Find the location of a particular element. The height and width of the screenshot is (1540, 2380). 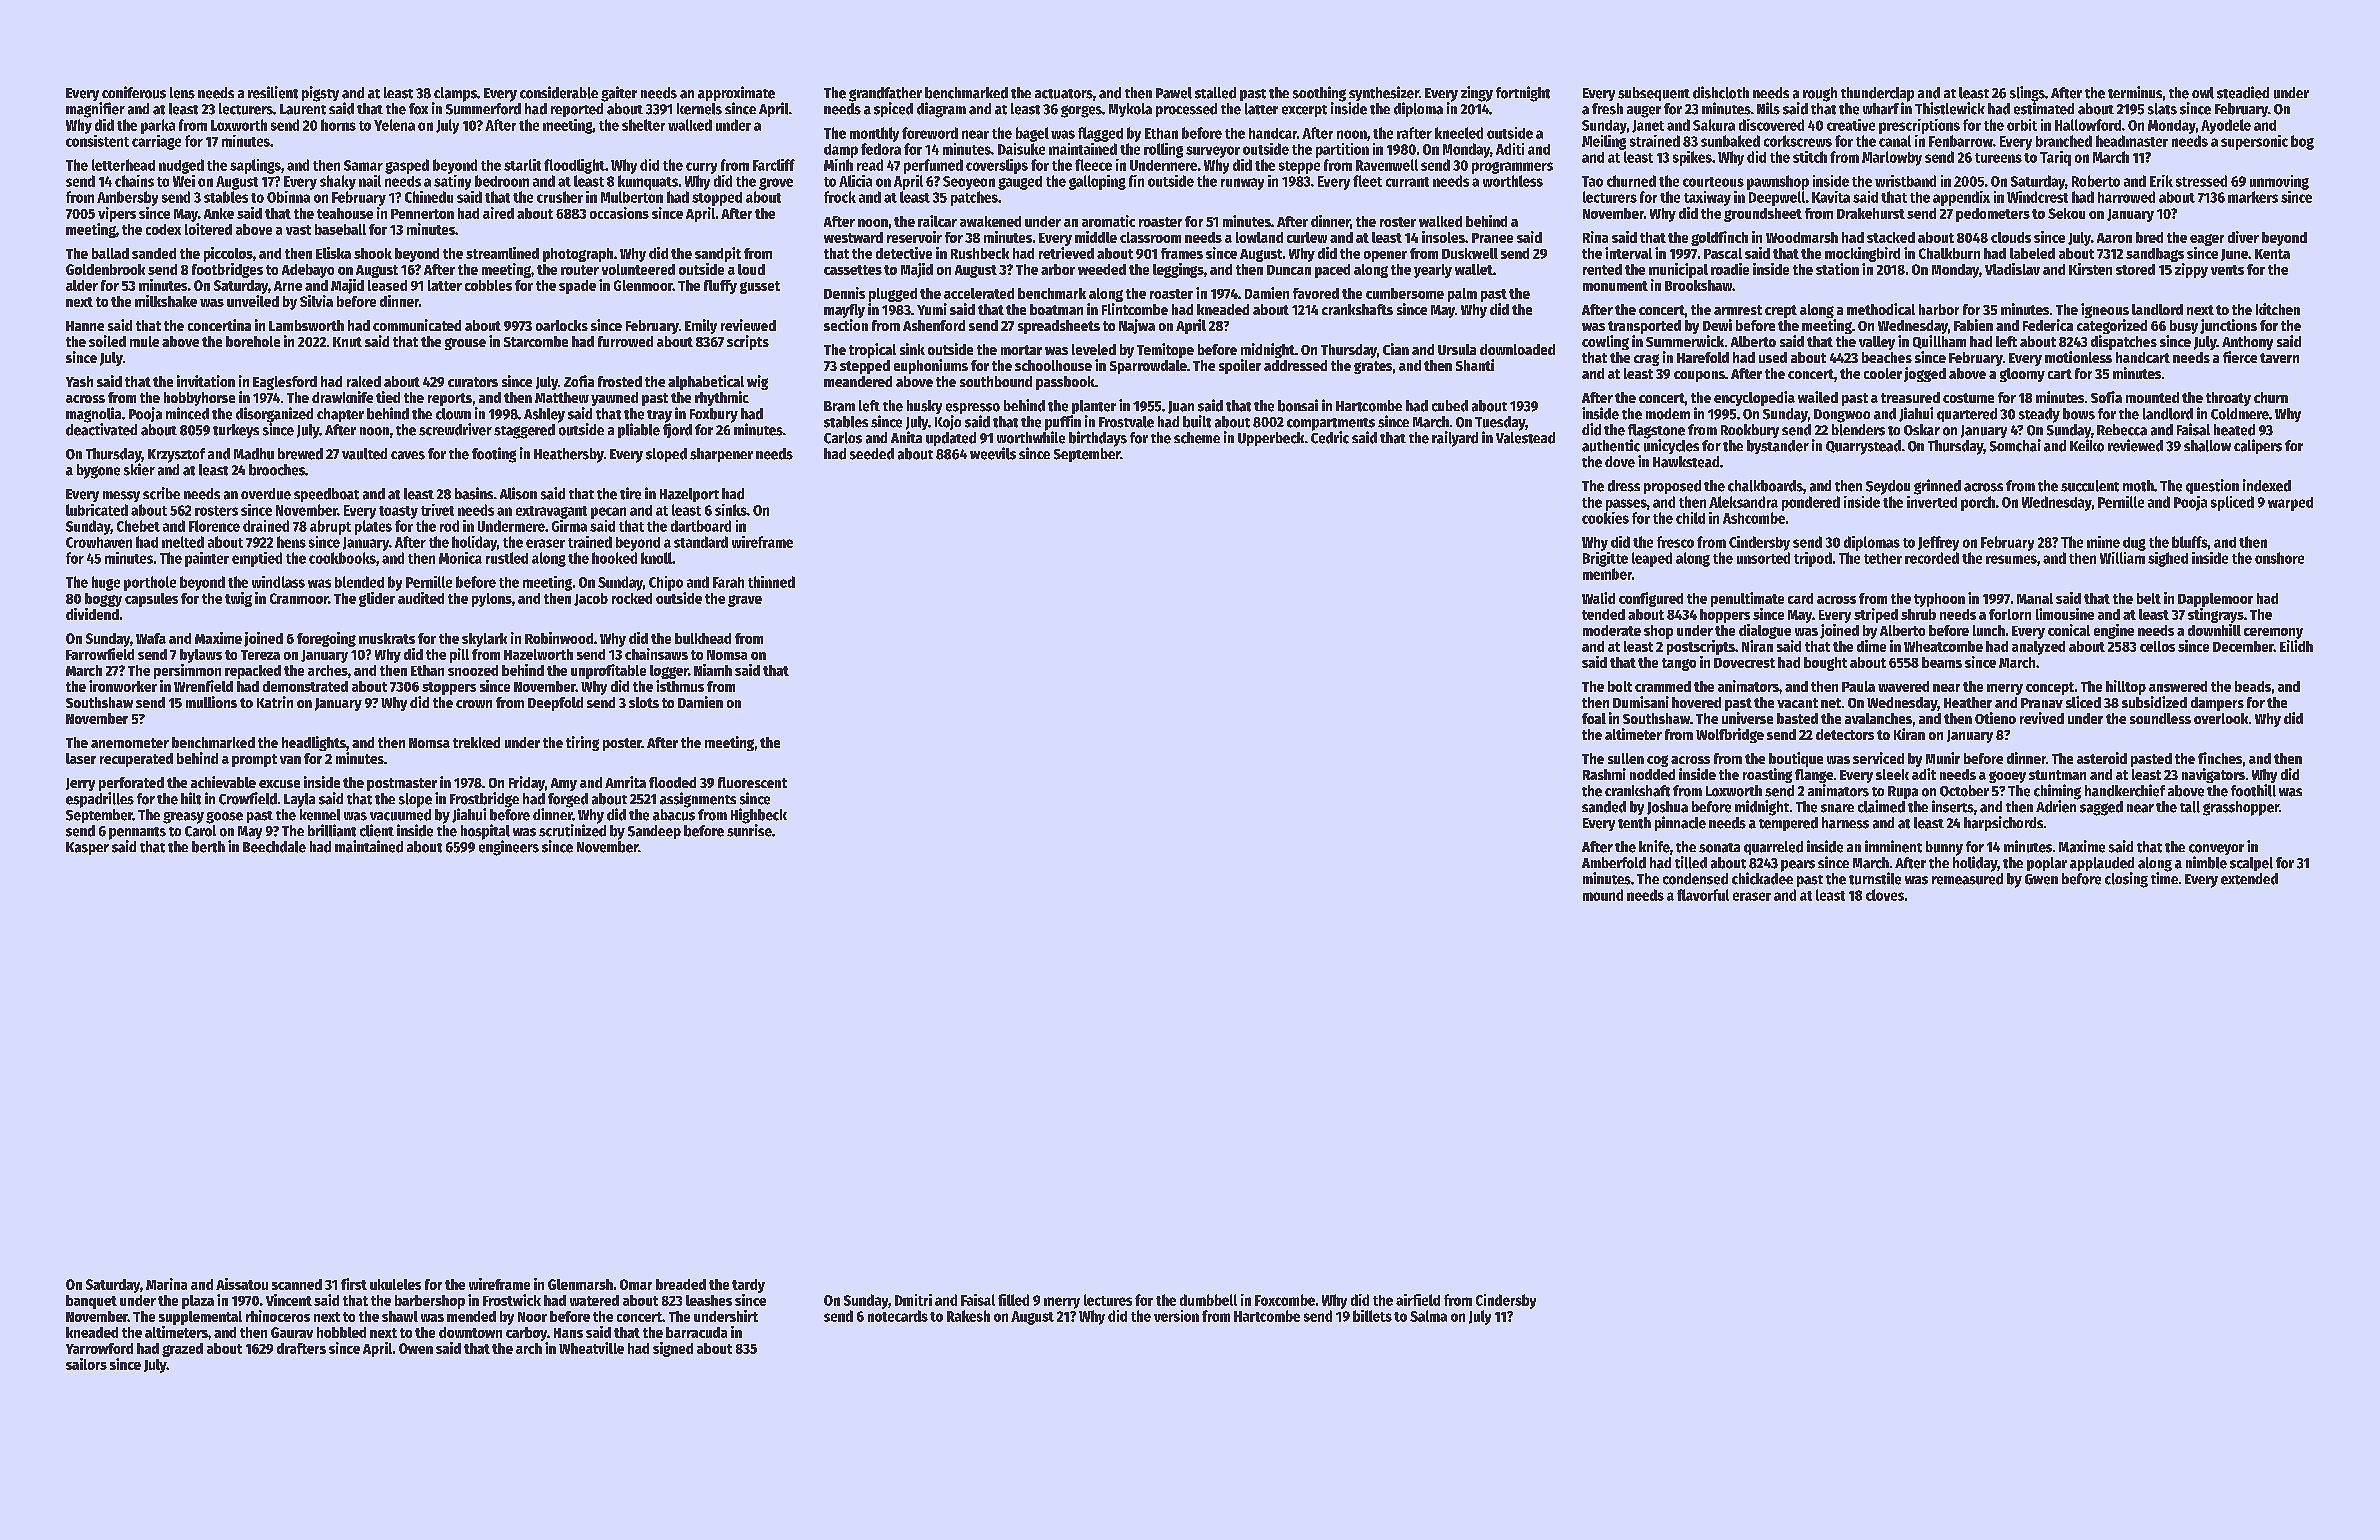

consistent is located at coordinates (97, 141).
